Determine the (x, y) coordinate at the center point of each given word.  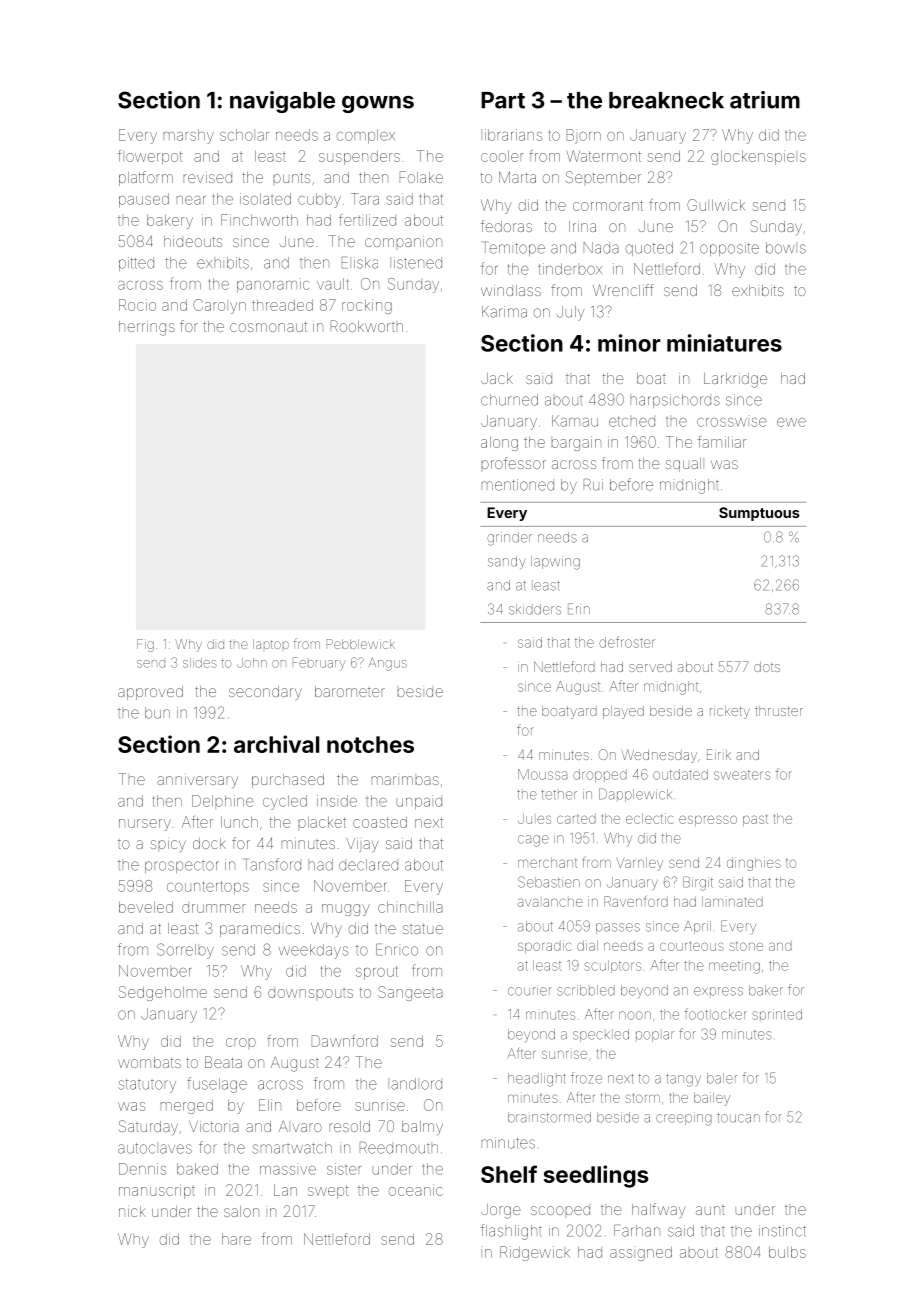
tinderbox (570, 269)
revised (208, 178)
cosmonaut (268, 327)
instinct (782, 1231)
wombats (149, 1062)
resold (350, 1126)
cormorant (608, 205)
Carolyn (219, 306)
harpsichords (675, 401)
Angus (388, 664)
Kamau (575, 421)
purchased (288, 781)
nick (132, 1211)
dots (767, 667)
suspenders (359, 158)
